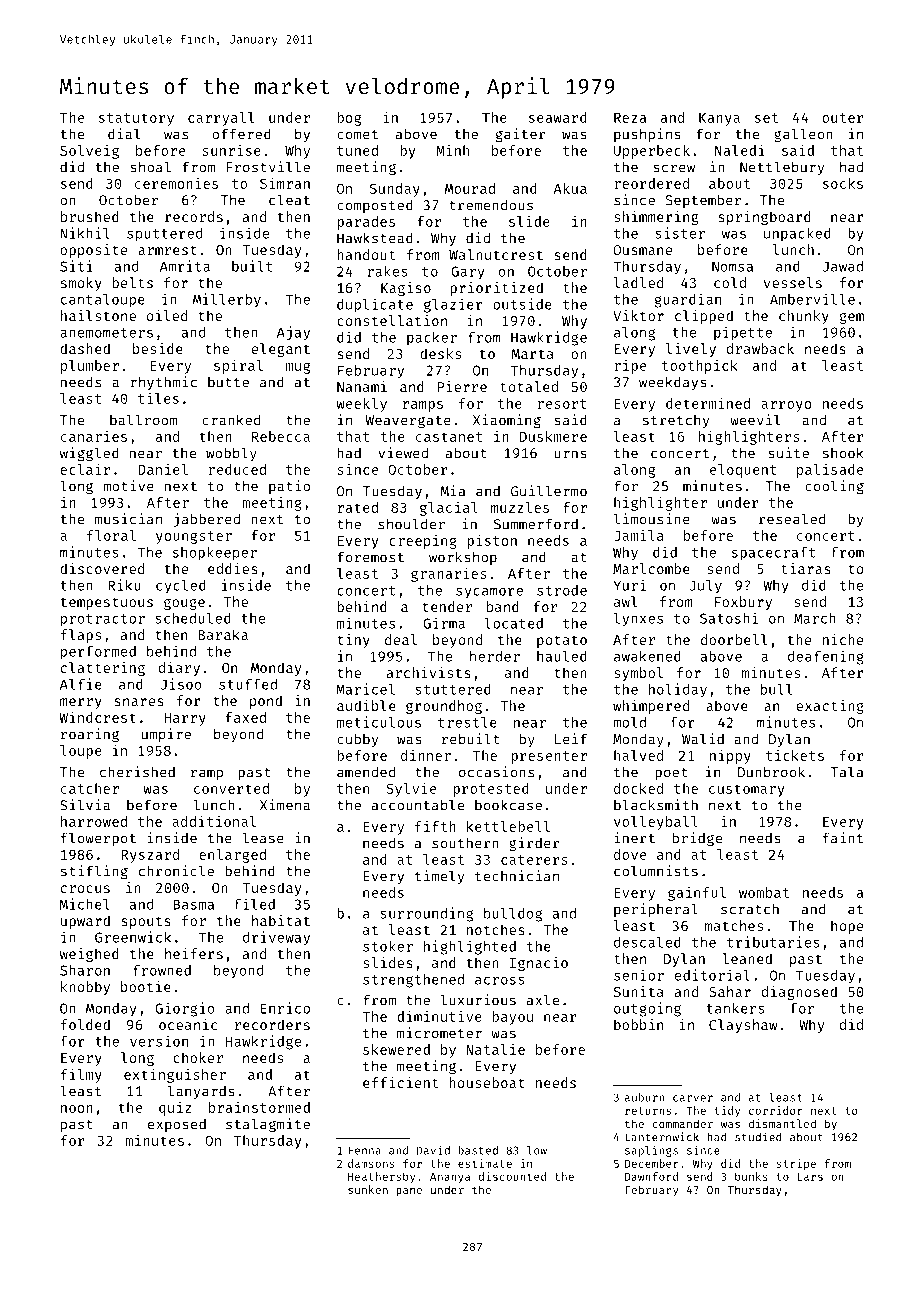 The height and width of the image is (1308, 924). Describe the element at coordinates (77, 1109) in the image. I see `noon` at that location.
